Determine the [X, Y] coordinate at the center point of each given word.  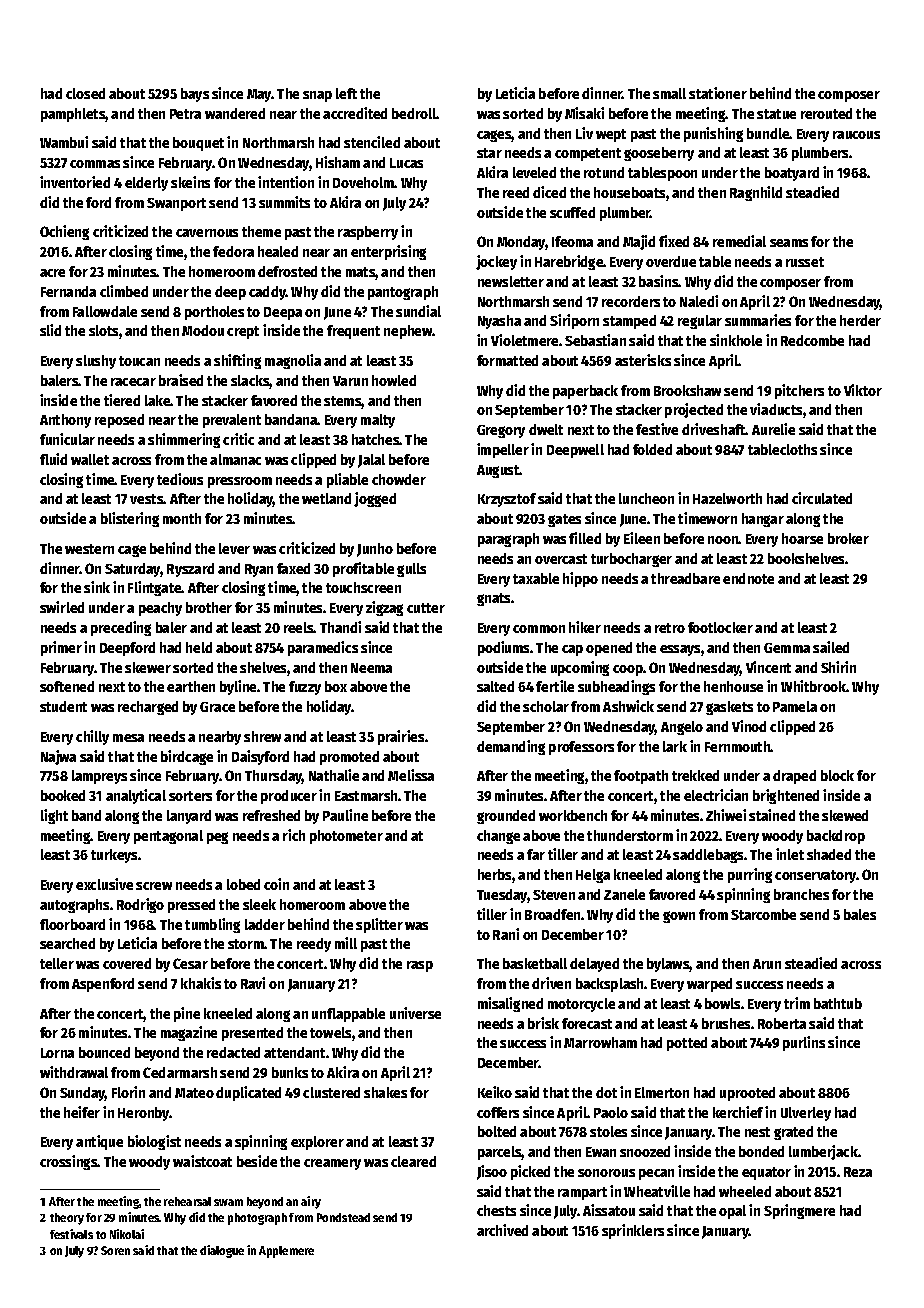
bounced [104, 1052]
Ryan [259, 570]
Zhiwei [726, 815]
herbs [494, 874]
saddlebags [708, 856]
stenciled [372, 142]
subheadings [616, 687]
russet [805, 262]
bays [195, 95]
